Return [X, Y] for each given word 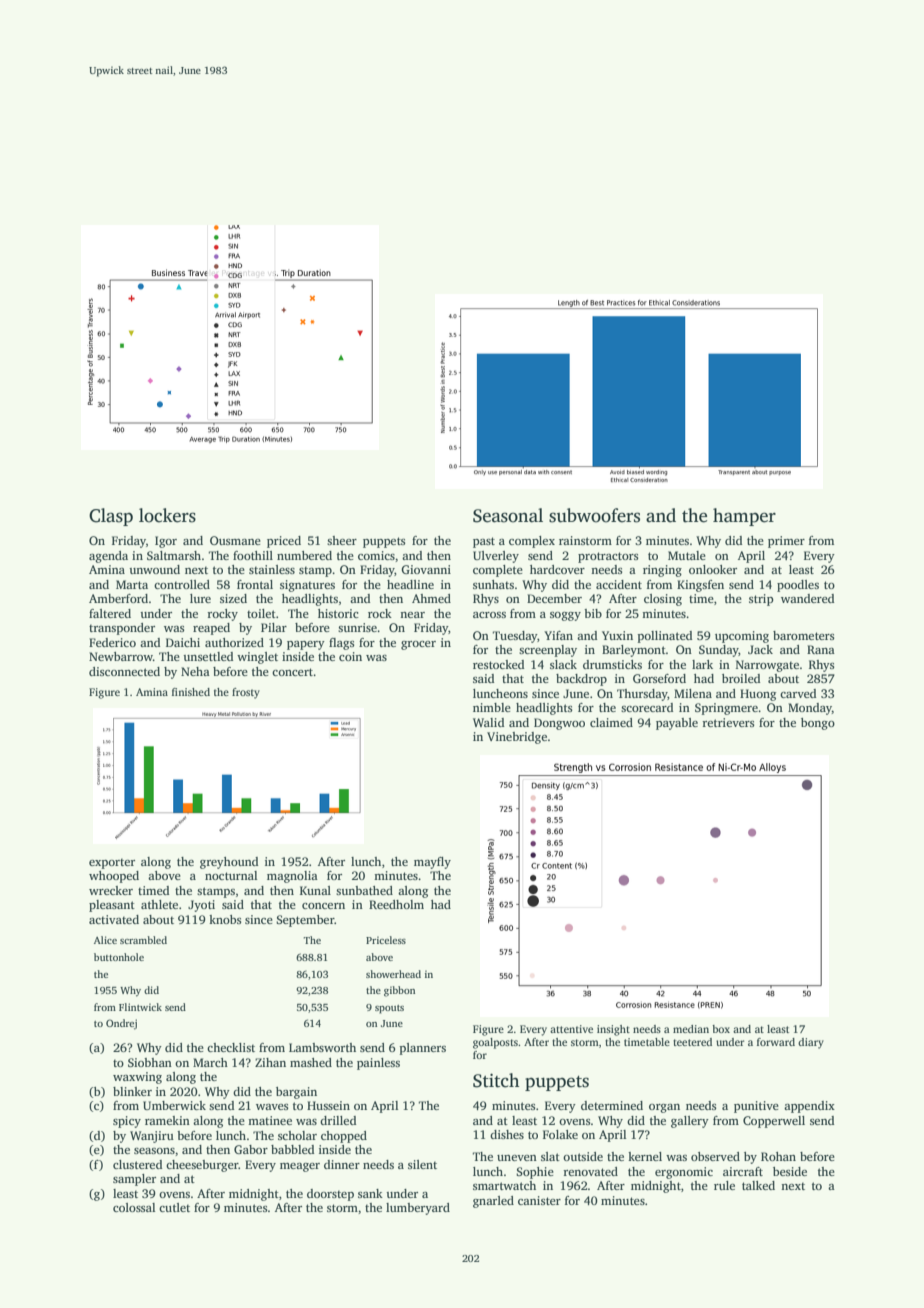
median [691, 1029]
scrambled [143, 940]
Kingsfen [700, 586]
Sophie [535, 1173]
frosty [246, 693]
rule [724, 1185]
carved [798, 693]
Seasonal [508, 515]
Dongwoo [559, 724]
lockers [167, 515]
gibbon [399, 991]
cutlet [174, 1207]
